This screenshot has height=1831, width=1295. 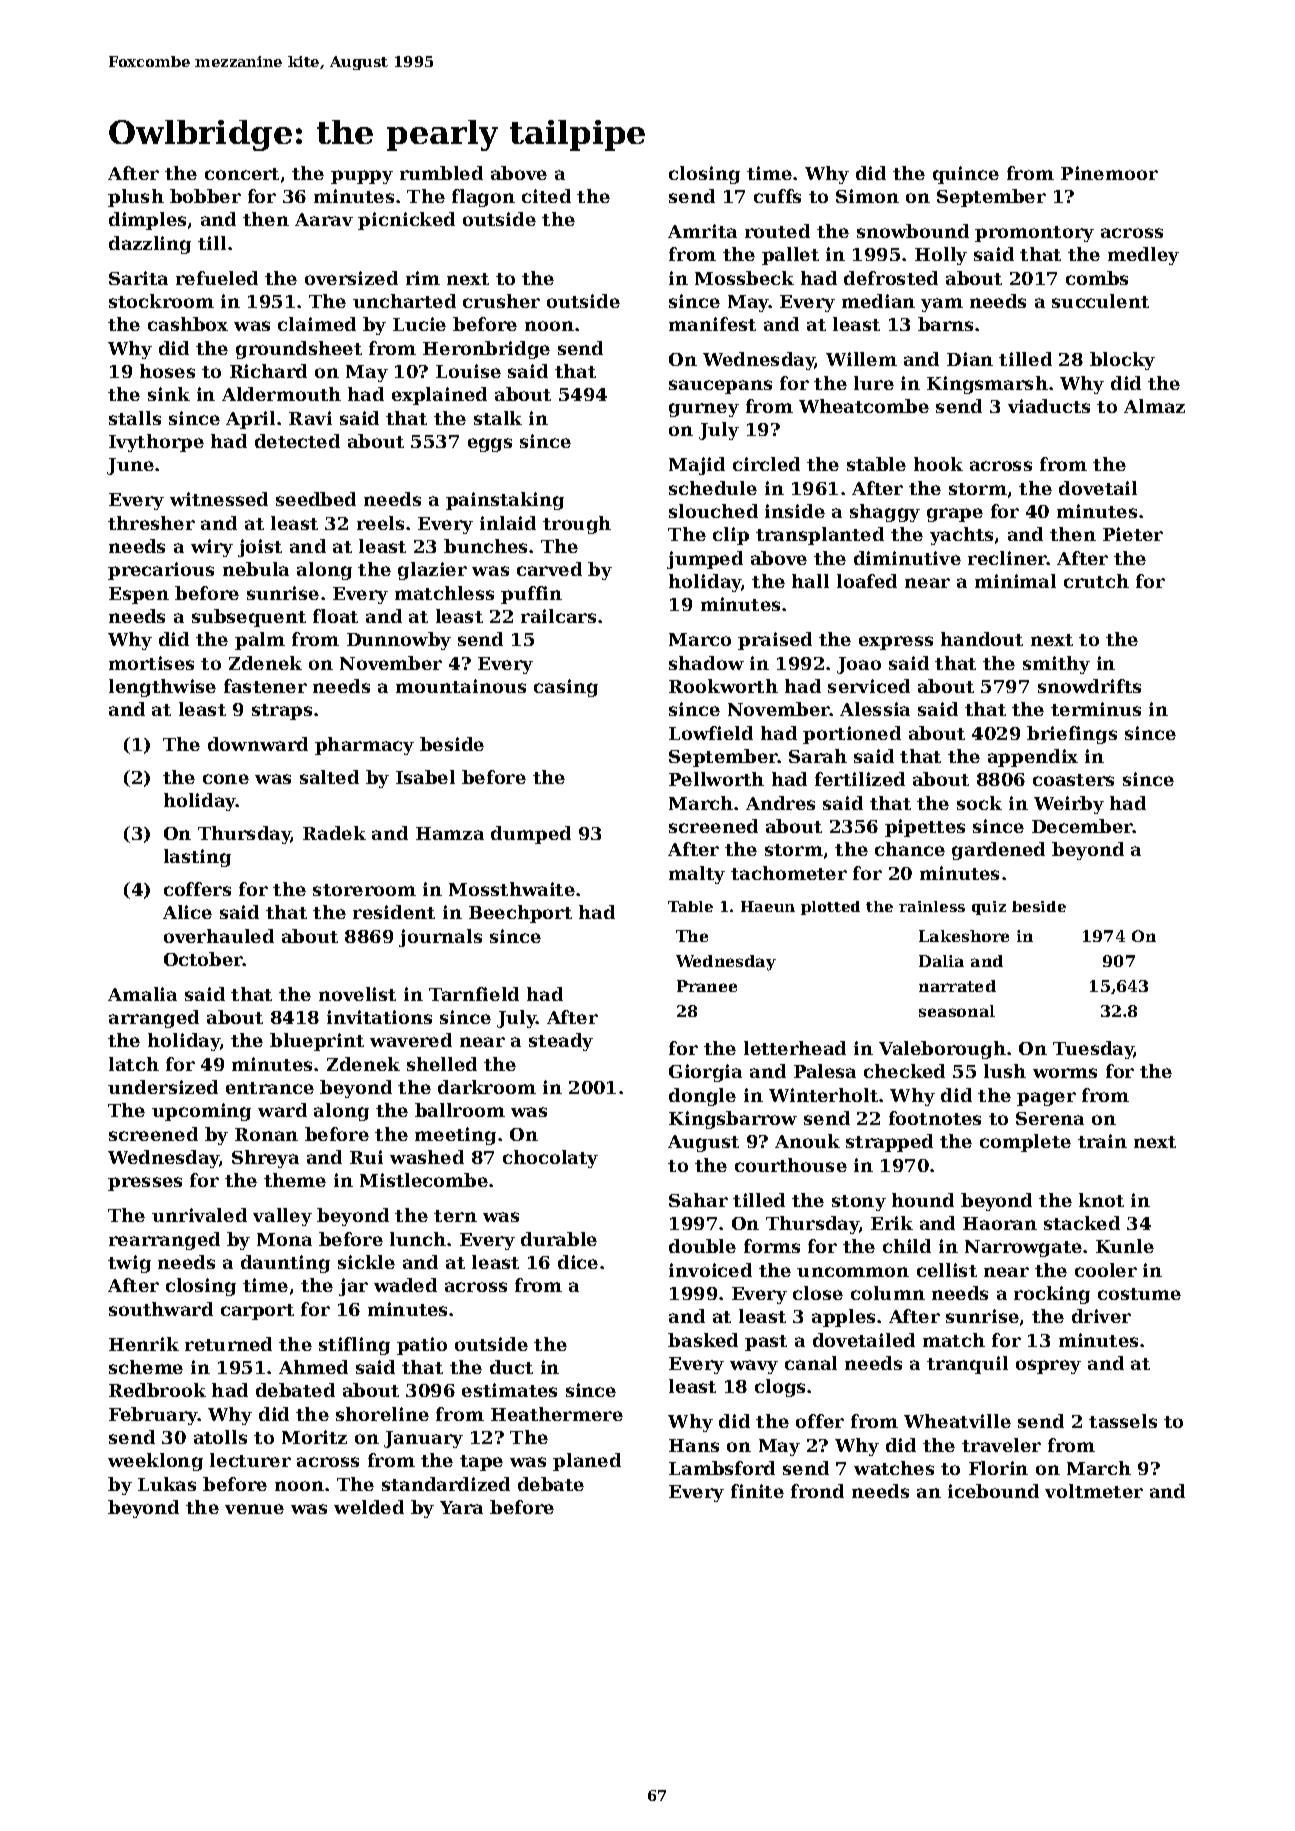 I want to click on concert, so click(x=242, y=174).
